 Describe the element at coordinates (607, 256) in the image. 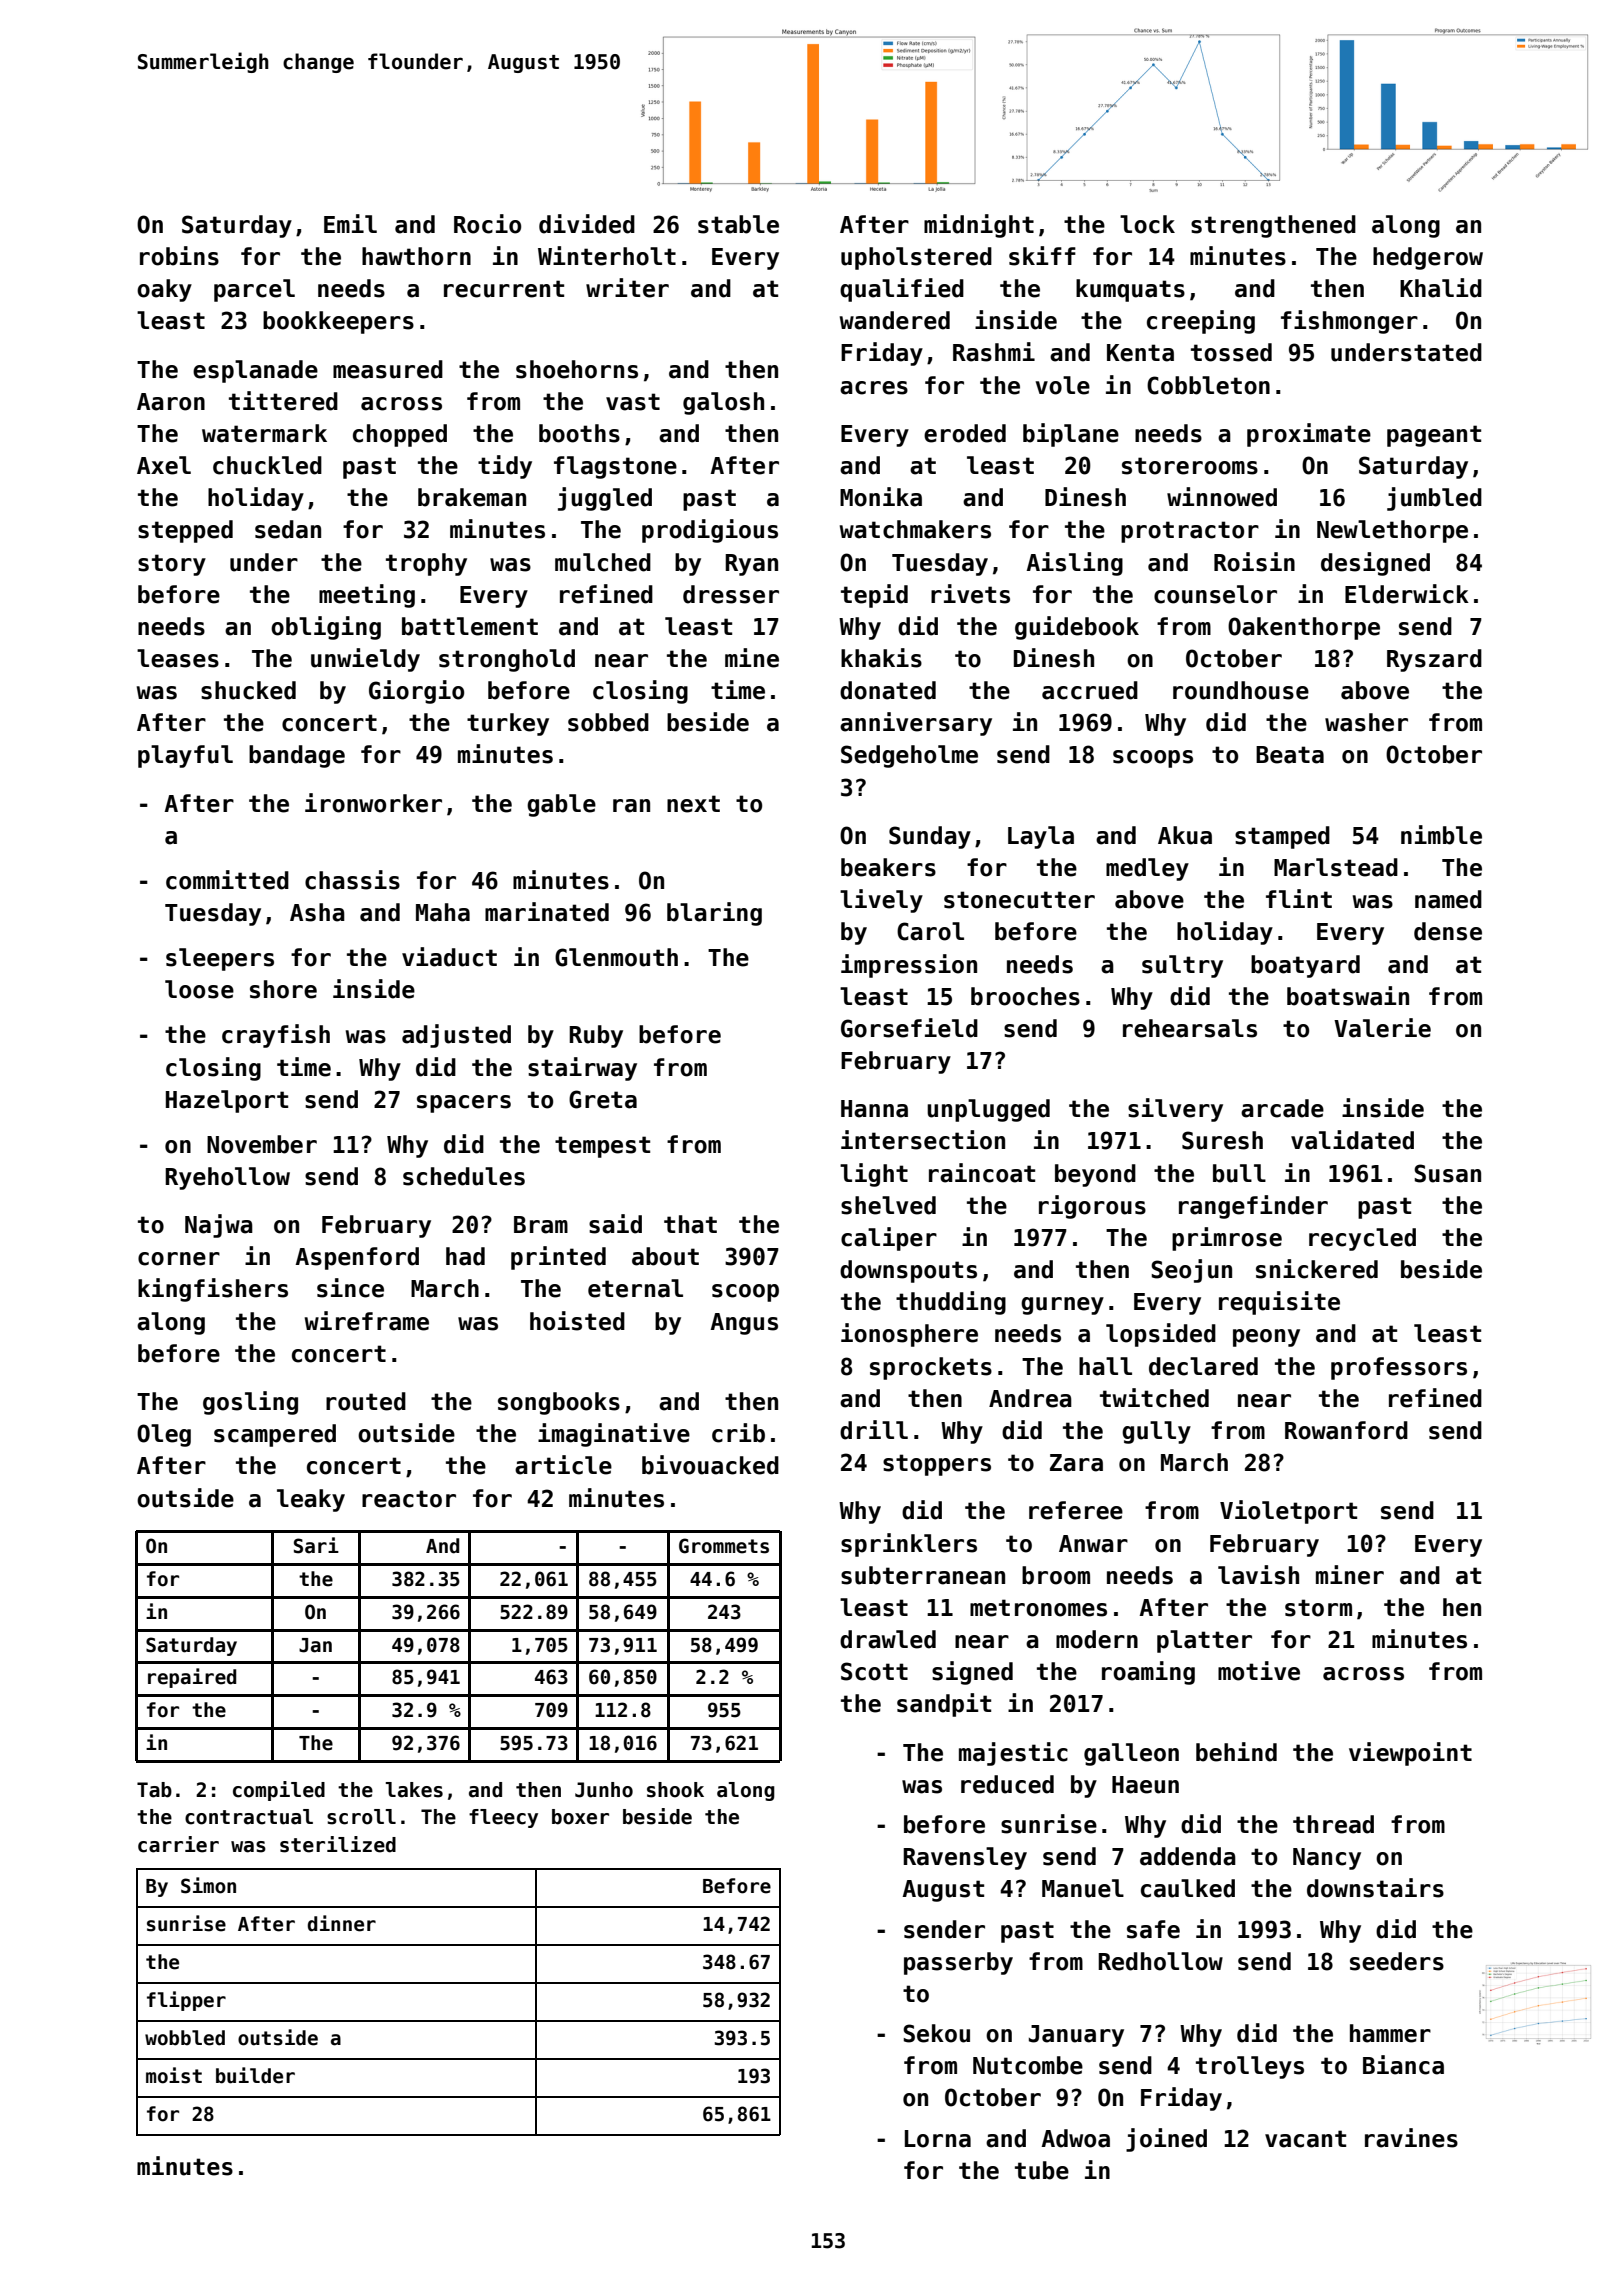

I see `Winterholt` at that location.
